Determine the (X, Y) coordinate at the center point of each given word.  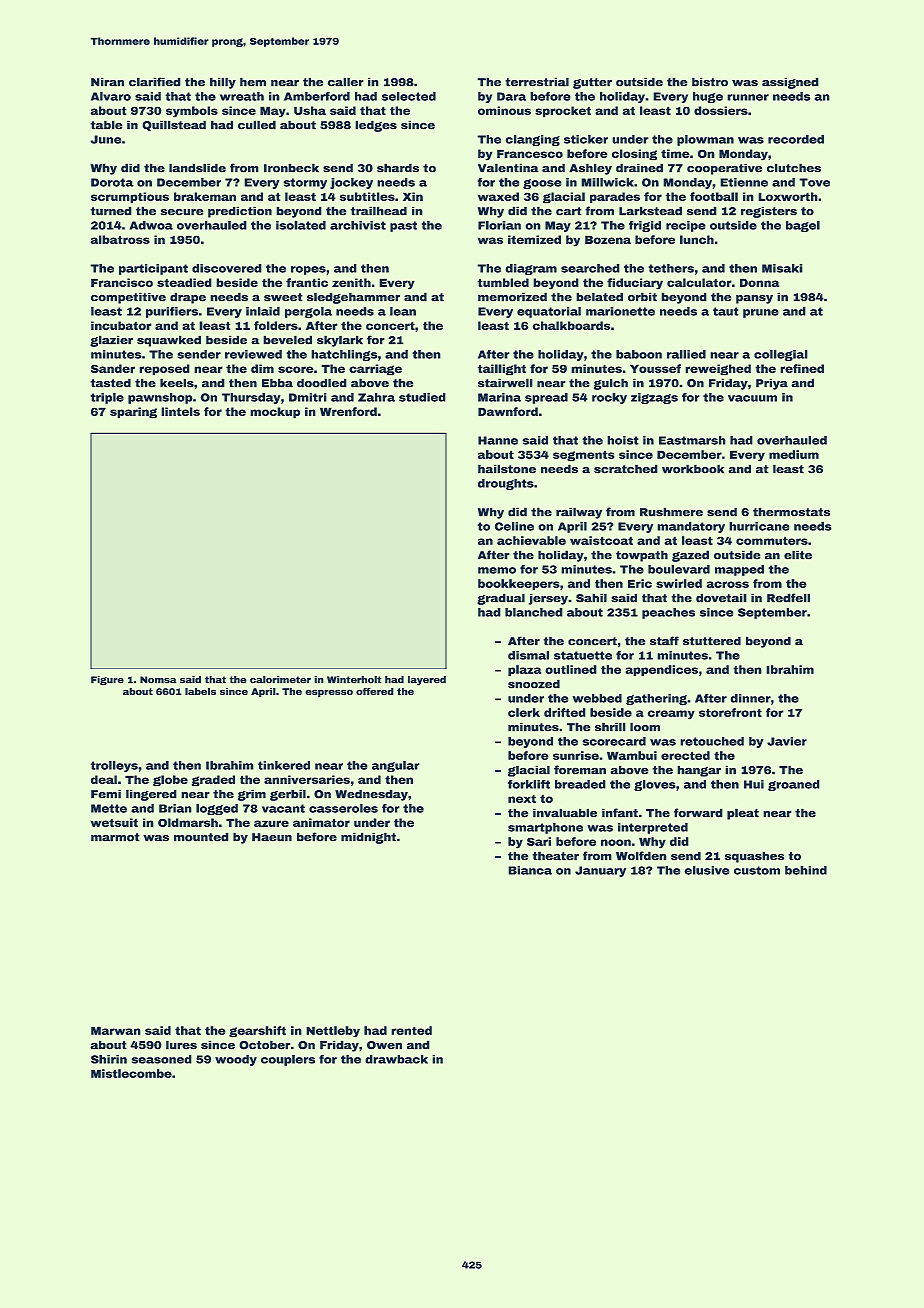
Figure (107, 681)
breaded (580, 784)
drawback (396, 1059)
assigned (790, 83)
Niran (107, 82)
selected (409, 96)
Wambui (632, 755)
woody (236, 1060)
